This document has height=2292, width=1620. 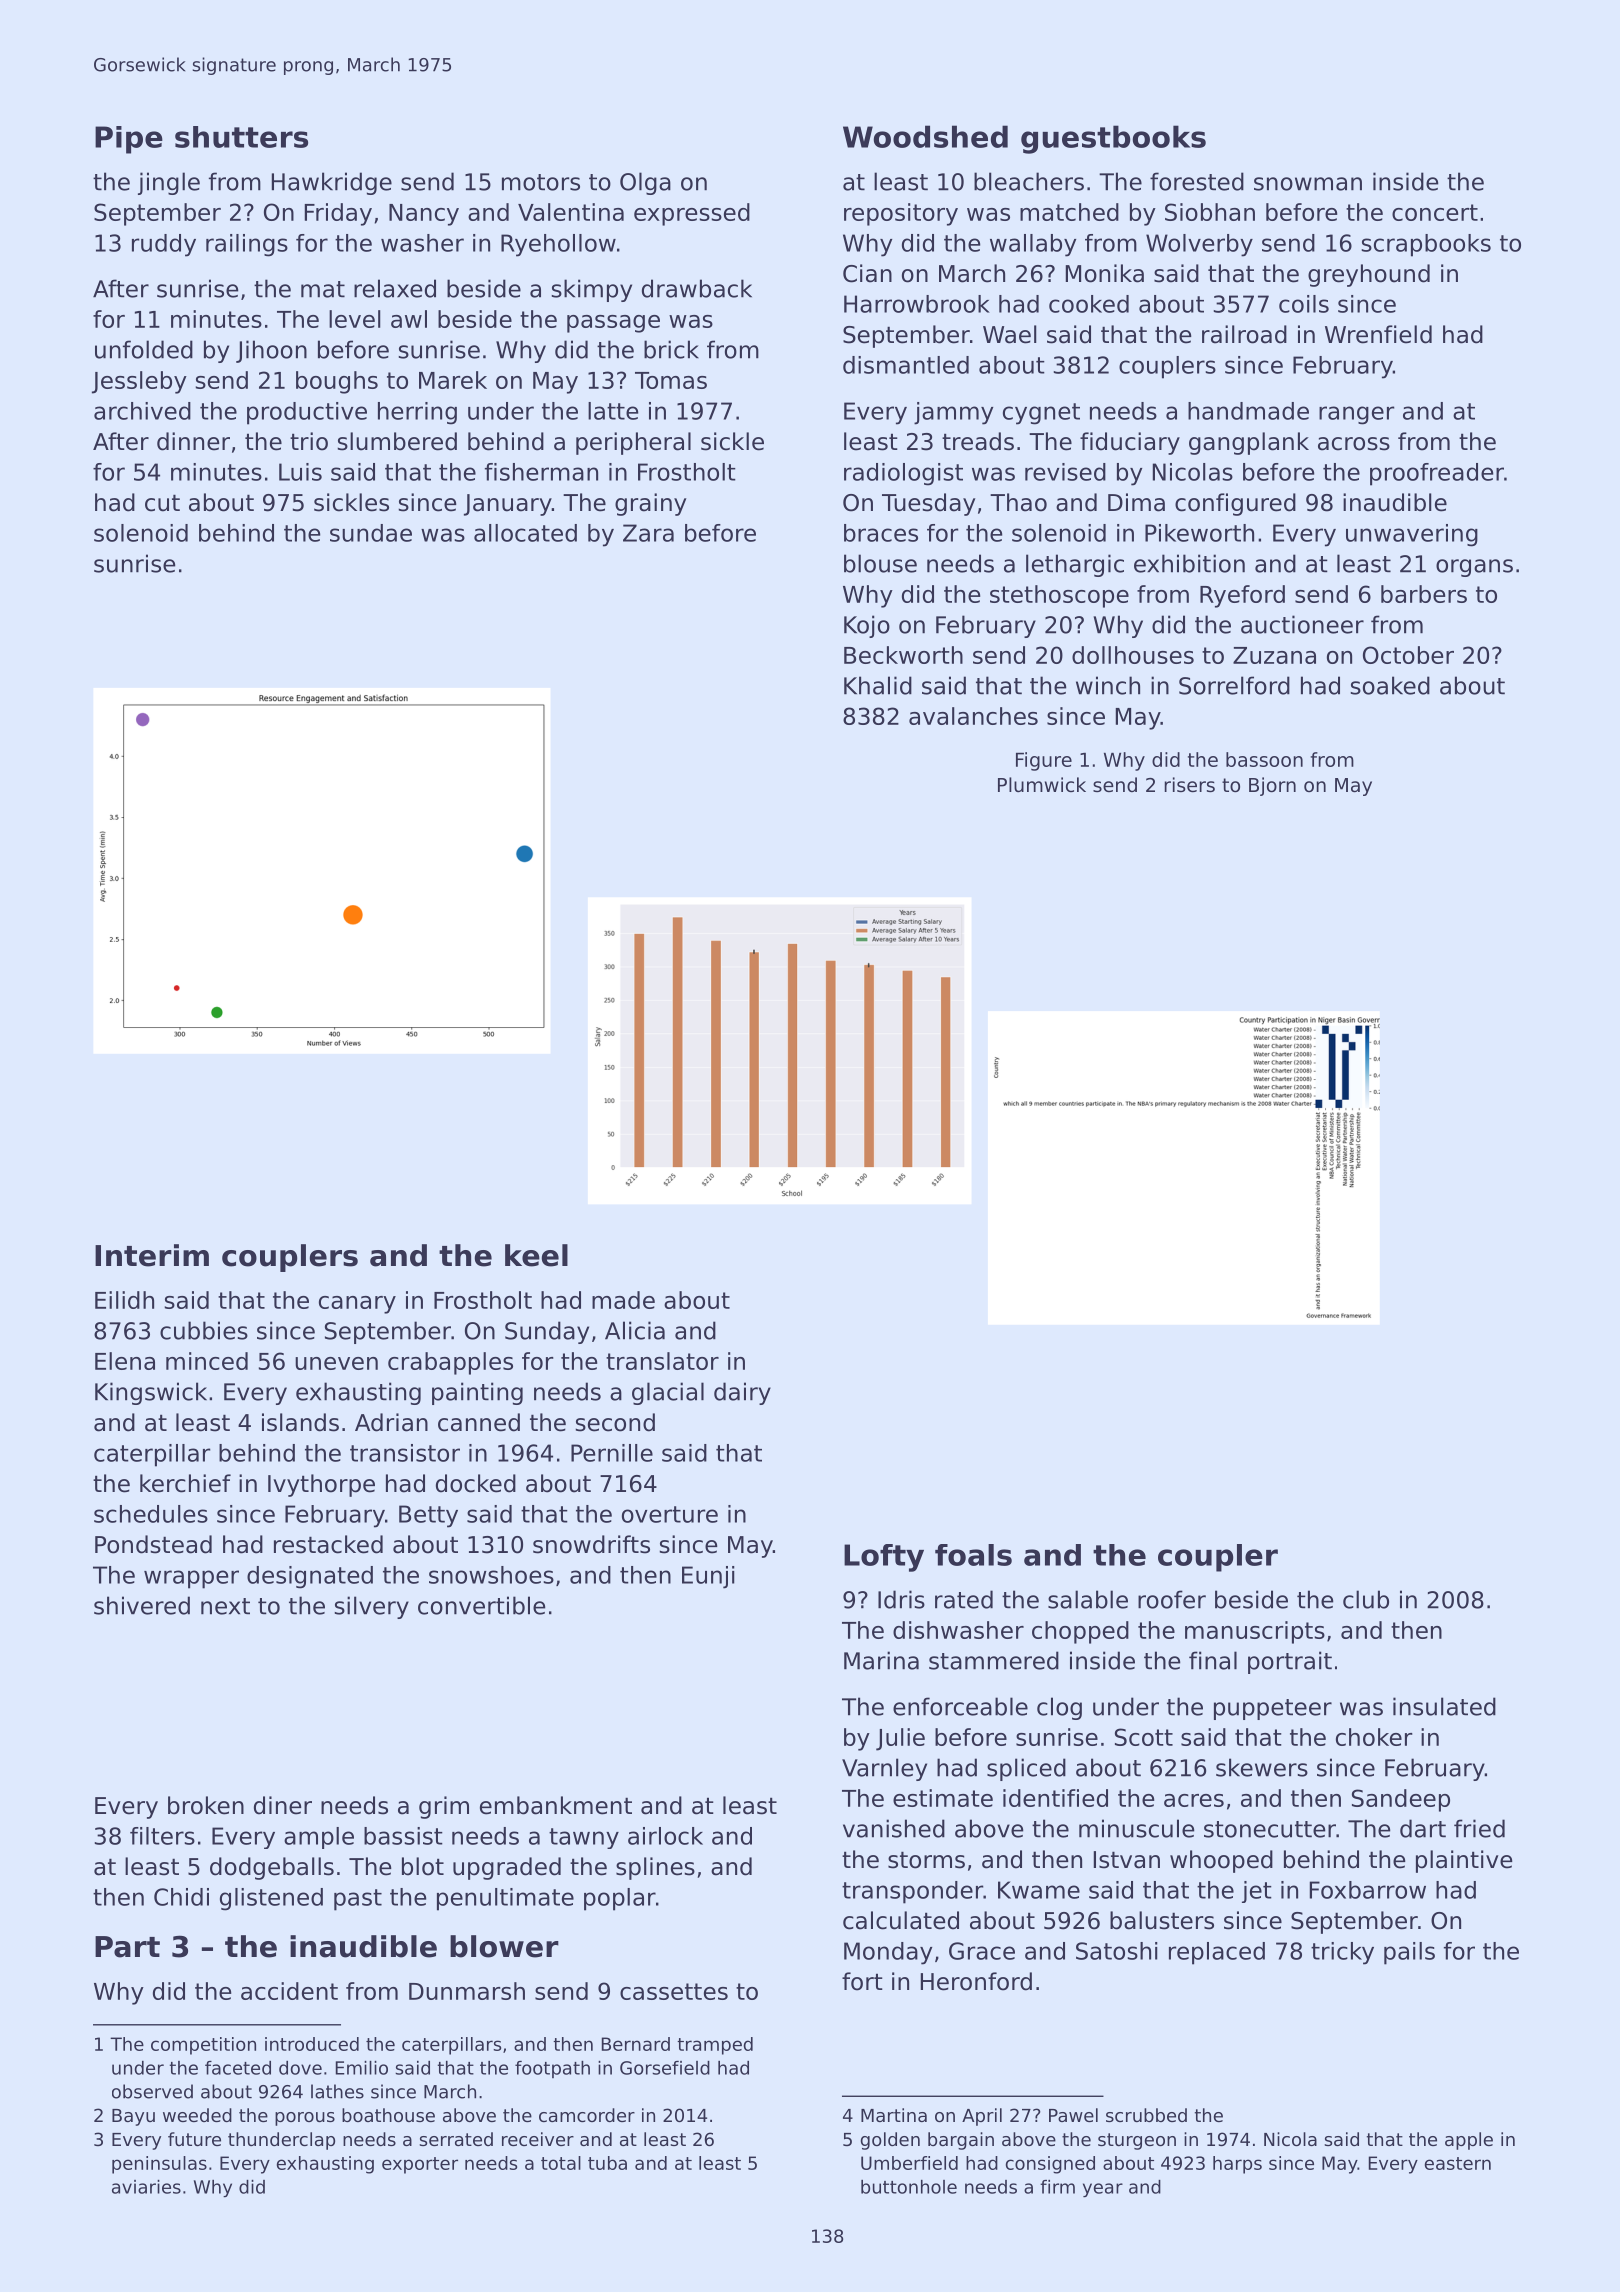 What do you see at coordinates (917, 304) in the document?
I see `Harrowbrook` at bounding box center [917, 304].
